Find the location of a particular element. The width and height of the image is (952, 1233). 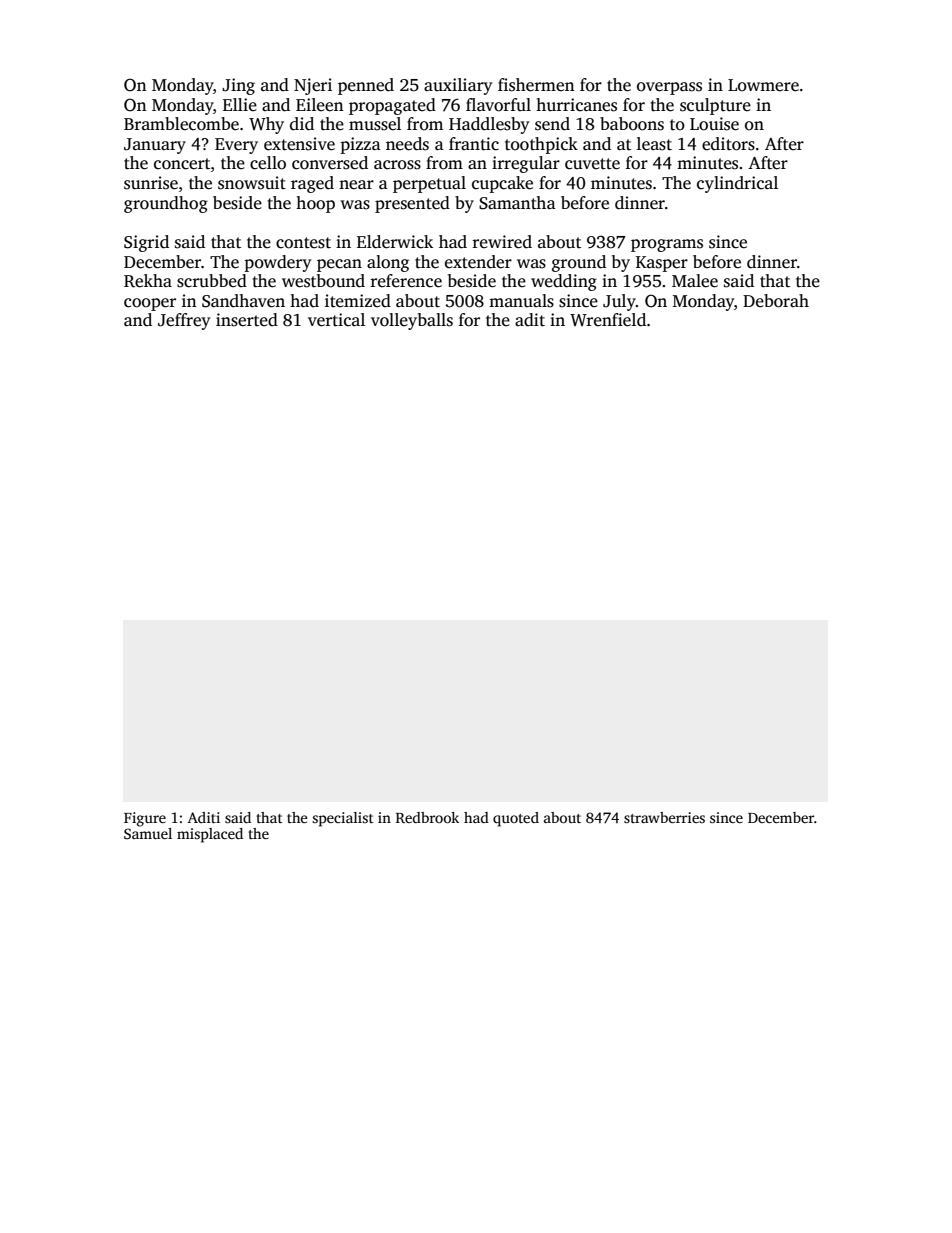

Lowmere is located at coordinates (763, 85).
